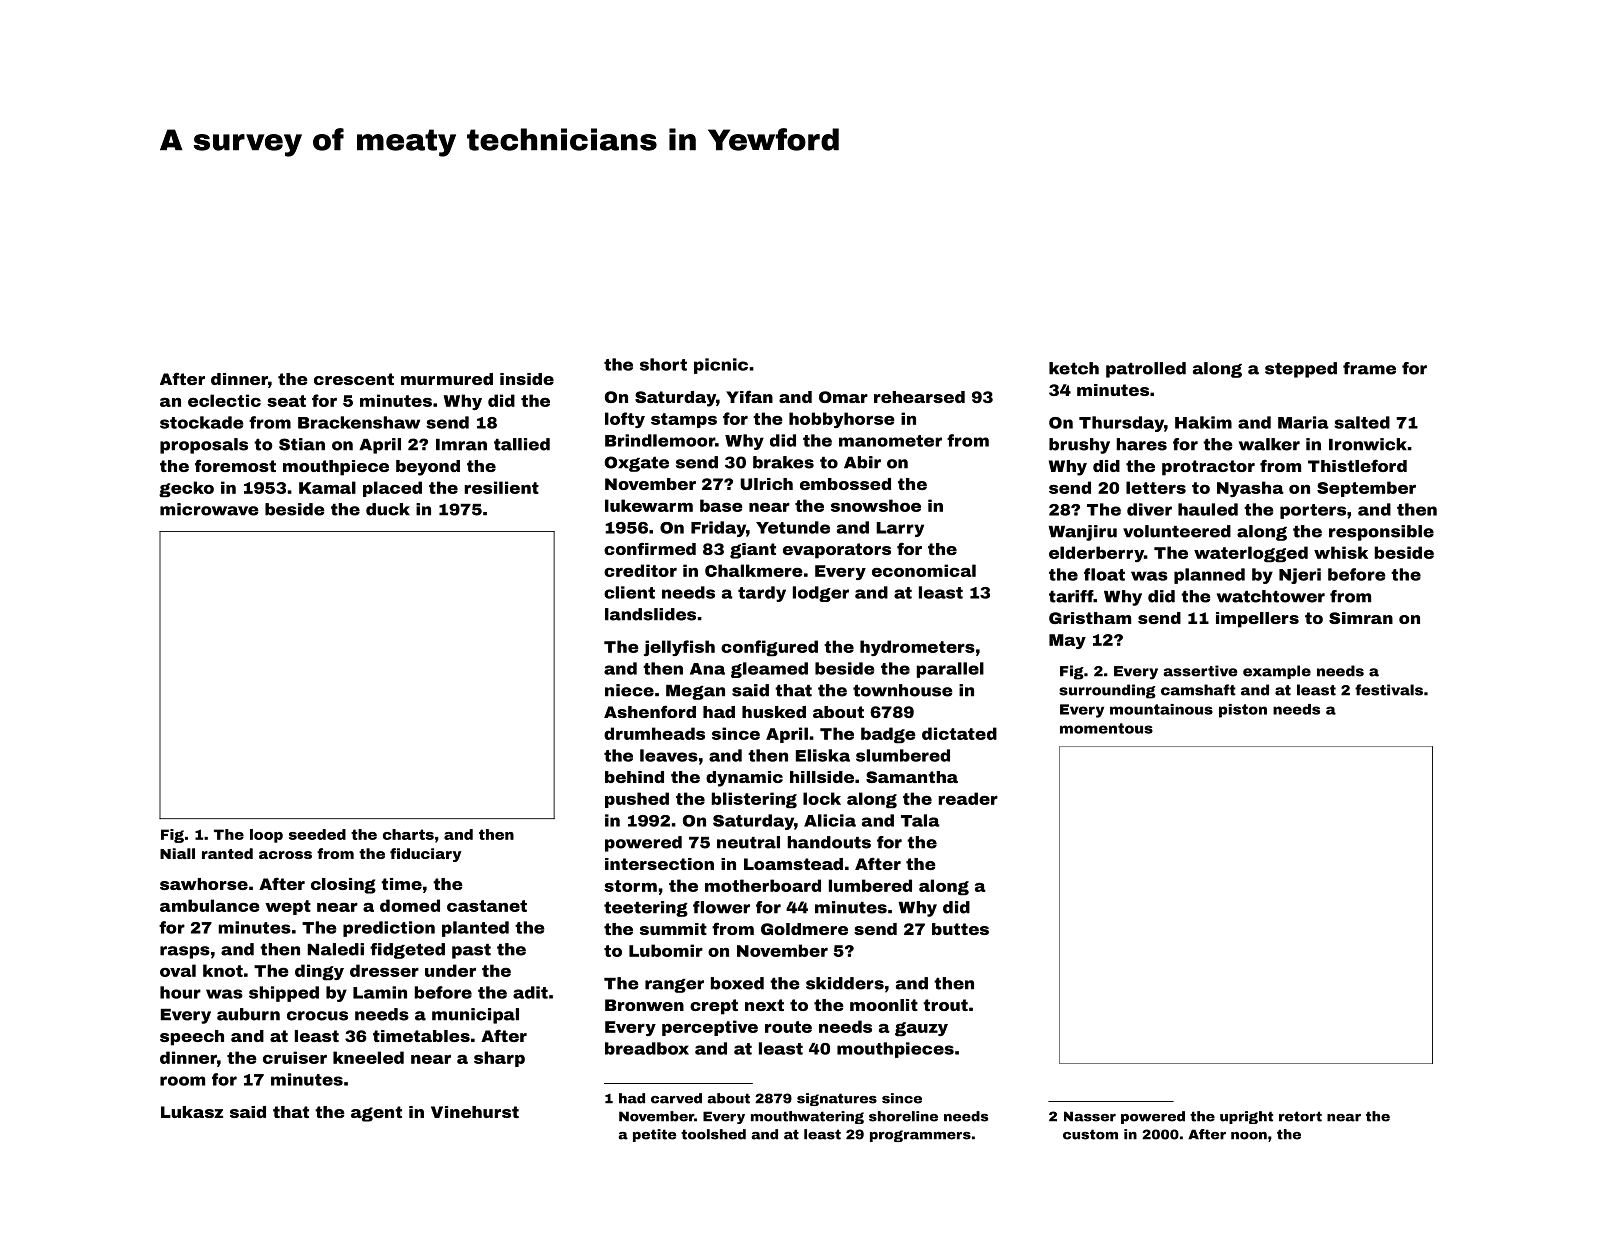 The height and width of the page is (1239, 1603). Describe the element at coordinates (475, 1112) in the page. I see `Vinehurst` at that location.
